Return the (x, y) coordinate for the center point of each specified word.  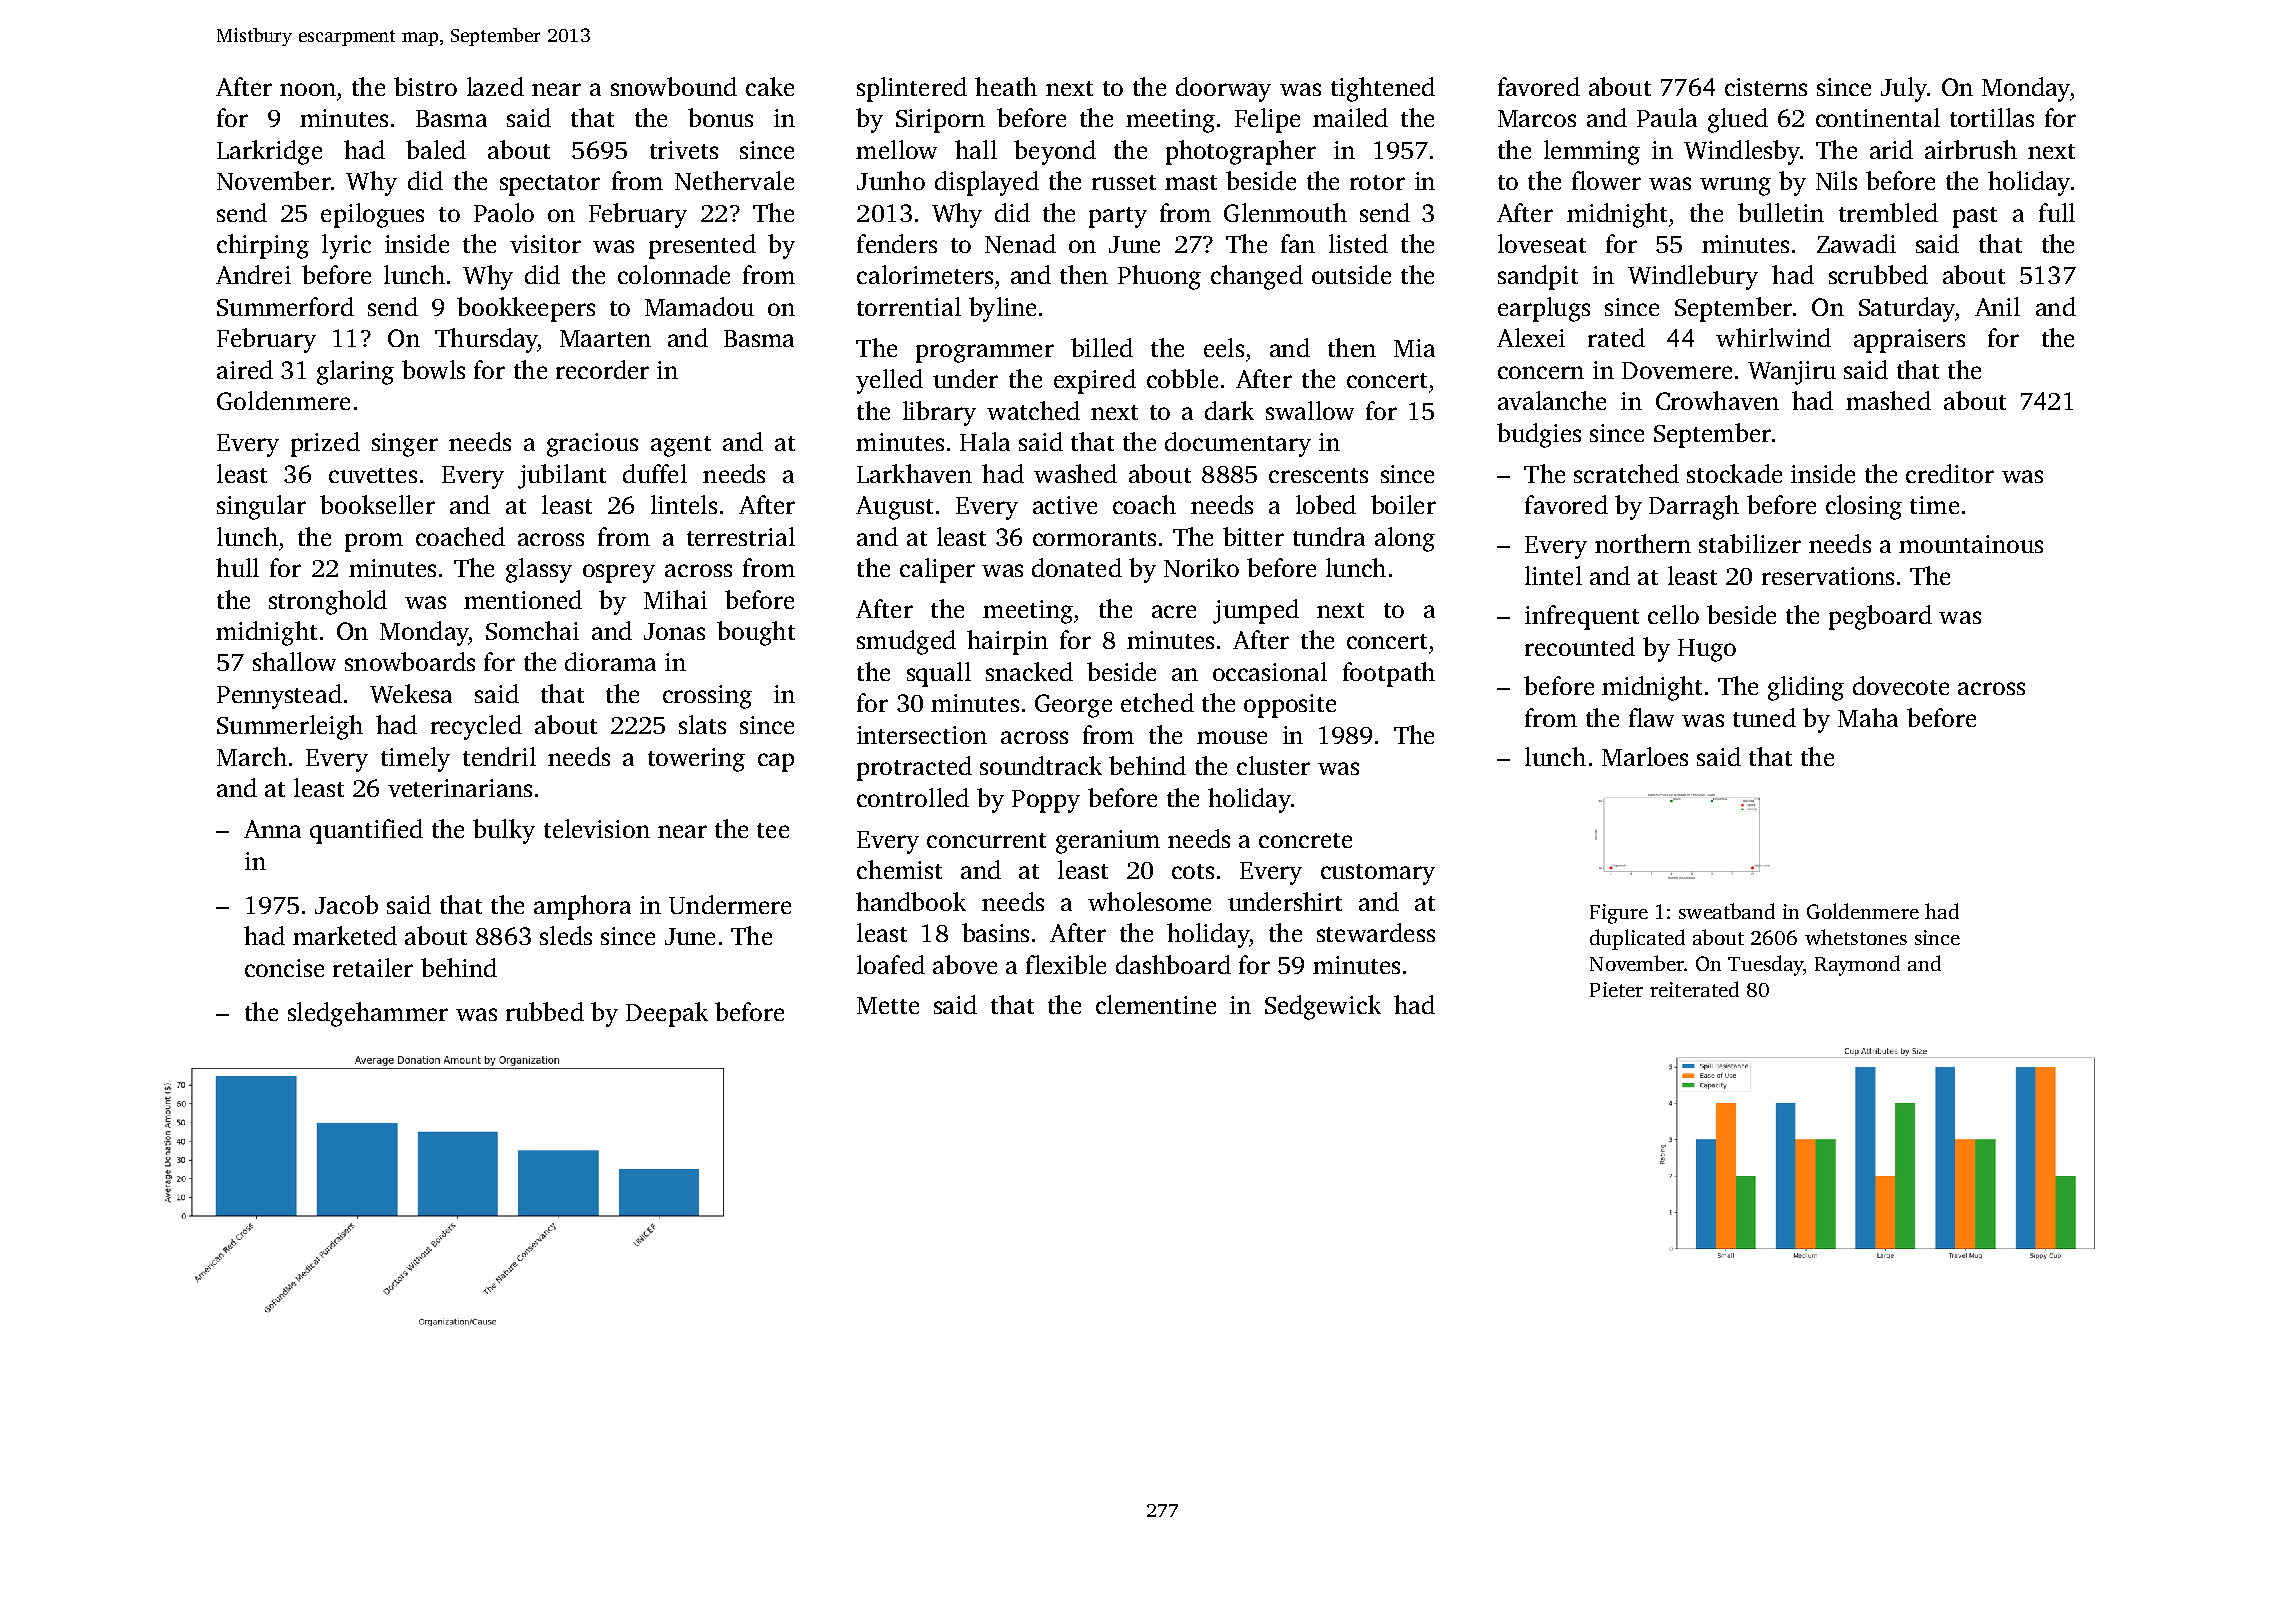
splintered (912, 89)
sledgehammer (368, 1014)
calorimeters (925, 274)
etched (1157, 702)
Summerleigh (290, 727)
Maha (1868, 717)
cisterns (1766, 87)
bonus (720, 117)
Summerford (285, 306)
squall (939, 674)
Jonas (674, 631)
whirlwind (1773, 337)
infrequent (1582, 617)
